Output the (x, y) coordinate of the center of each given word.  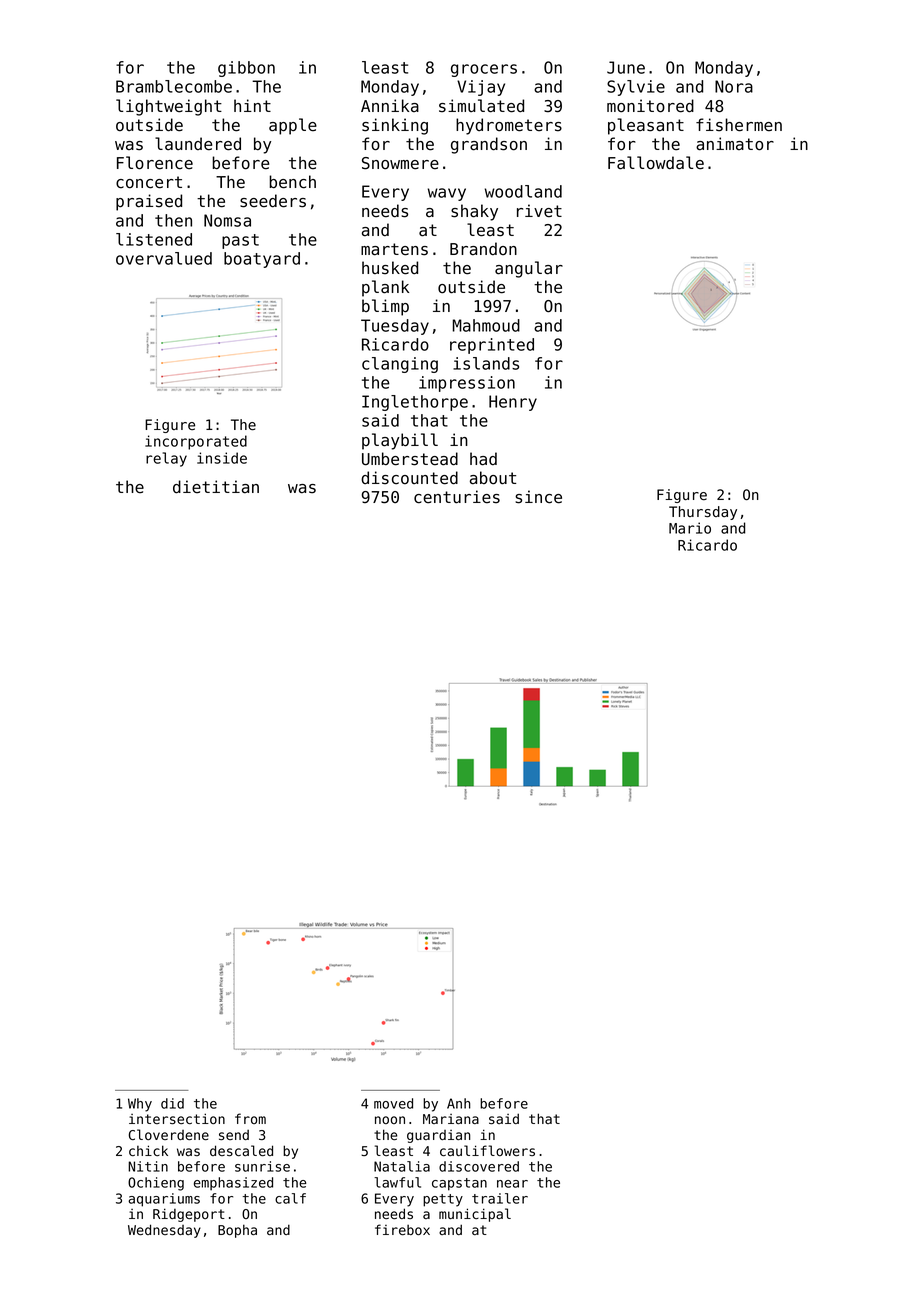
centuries (457, 497)
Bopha (237, 1231)
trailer (500, 1198)
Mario (690, 528)
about (493, 478)
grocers (484, 70)
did (172, 1103)
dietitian (216, 487)
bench (292, 182)
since (538, 497)
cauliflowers (487, 1151)
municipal (475, 1215)
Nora (734, 86)
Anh (459, 1103)
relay (166, 459)
